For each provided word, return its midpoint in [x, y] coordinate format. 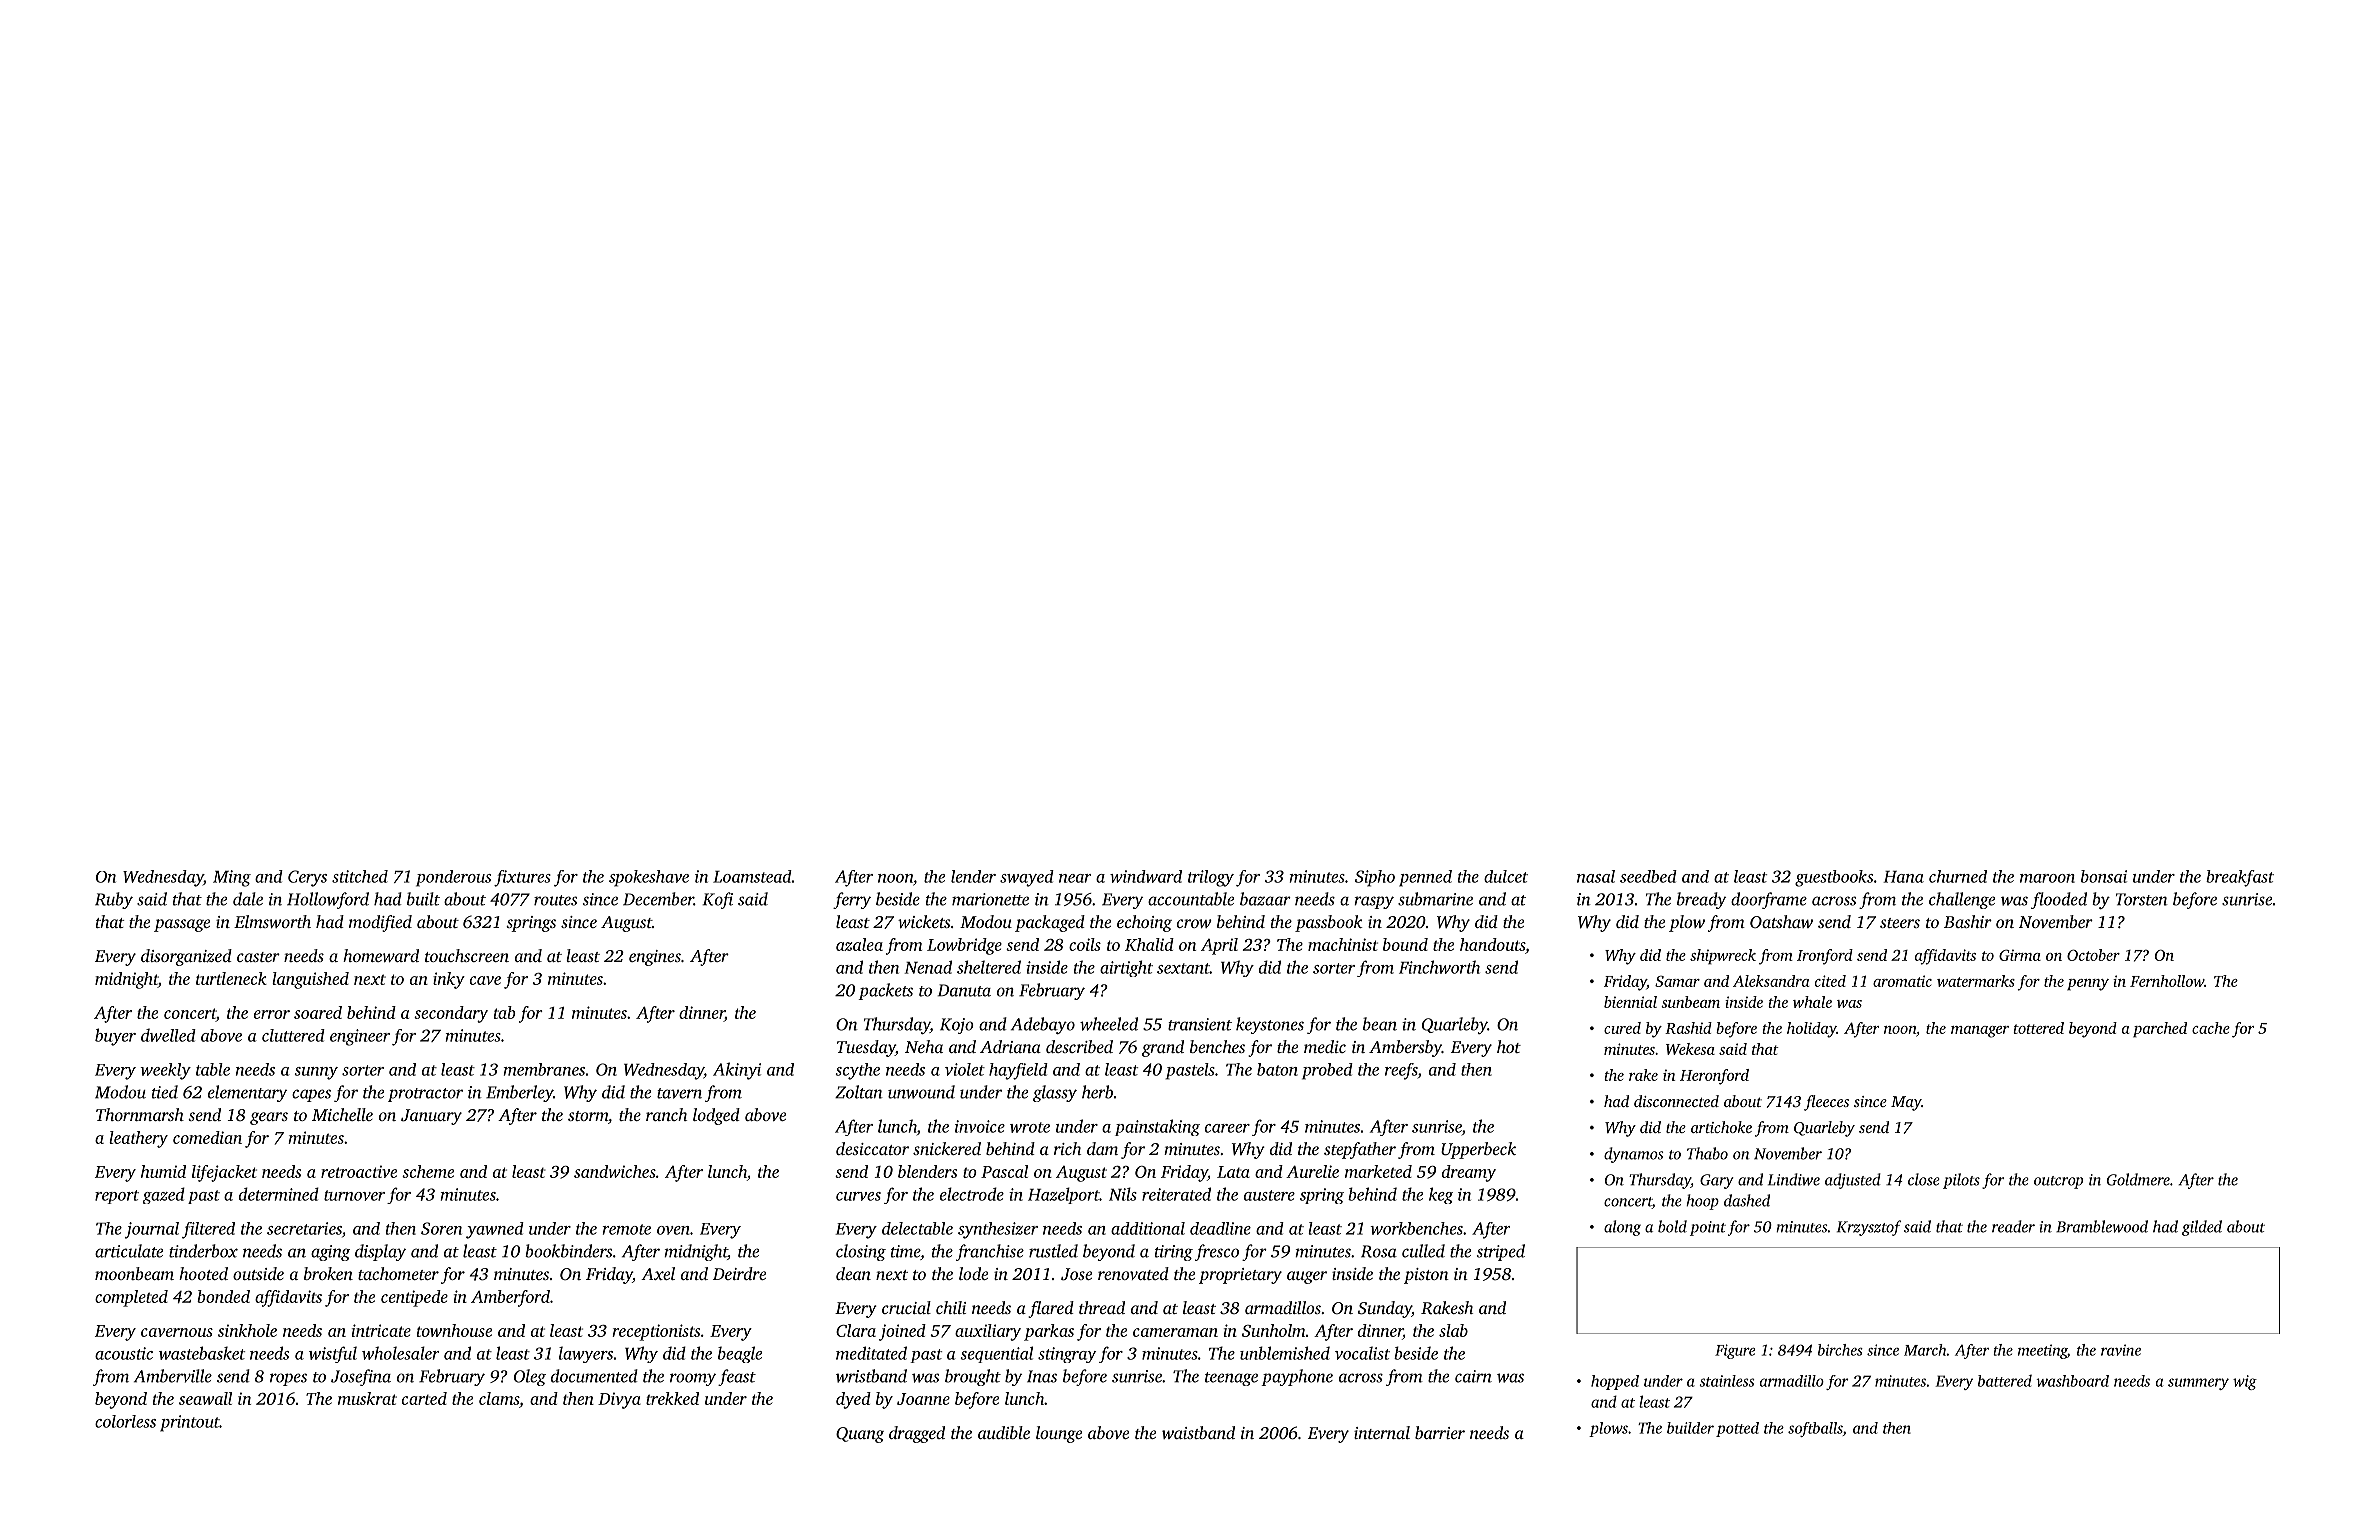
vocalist [1362, 1353]
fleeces [1826, 1103]
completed [131, 1298]
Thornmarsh [140, 1114]
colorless [125, 1421]
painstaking [1157, 1127]
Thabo [1707, 1153]
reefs [1401, 1071]
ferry [852, 900]
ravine [2121, 1350]
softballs [1815, 1429]
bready [1701, 900]
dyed [853, 1400]
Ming [232, 878]
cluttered [293, 1035]
